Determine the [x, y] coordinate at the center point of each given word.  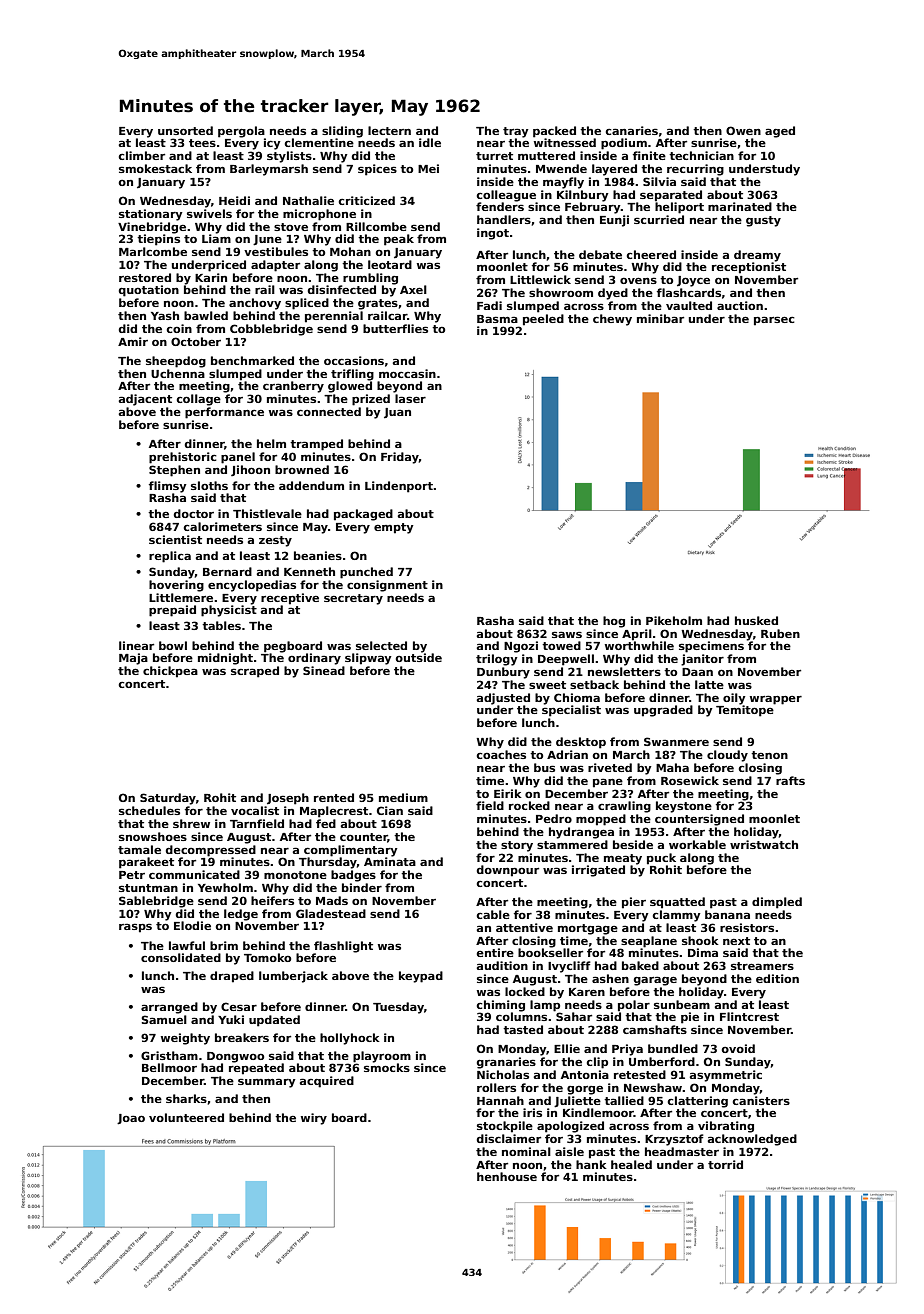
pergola [241, 132]
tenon [769, 755]
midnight [225, 659]
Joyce [693, 281]
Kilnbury [583, 196]
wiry [314, 1119]
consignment [387, 586]
